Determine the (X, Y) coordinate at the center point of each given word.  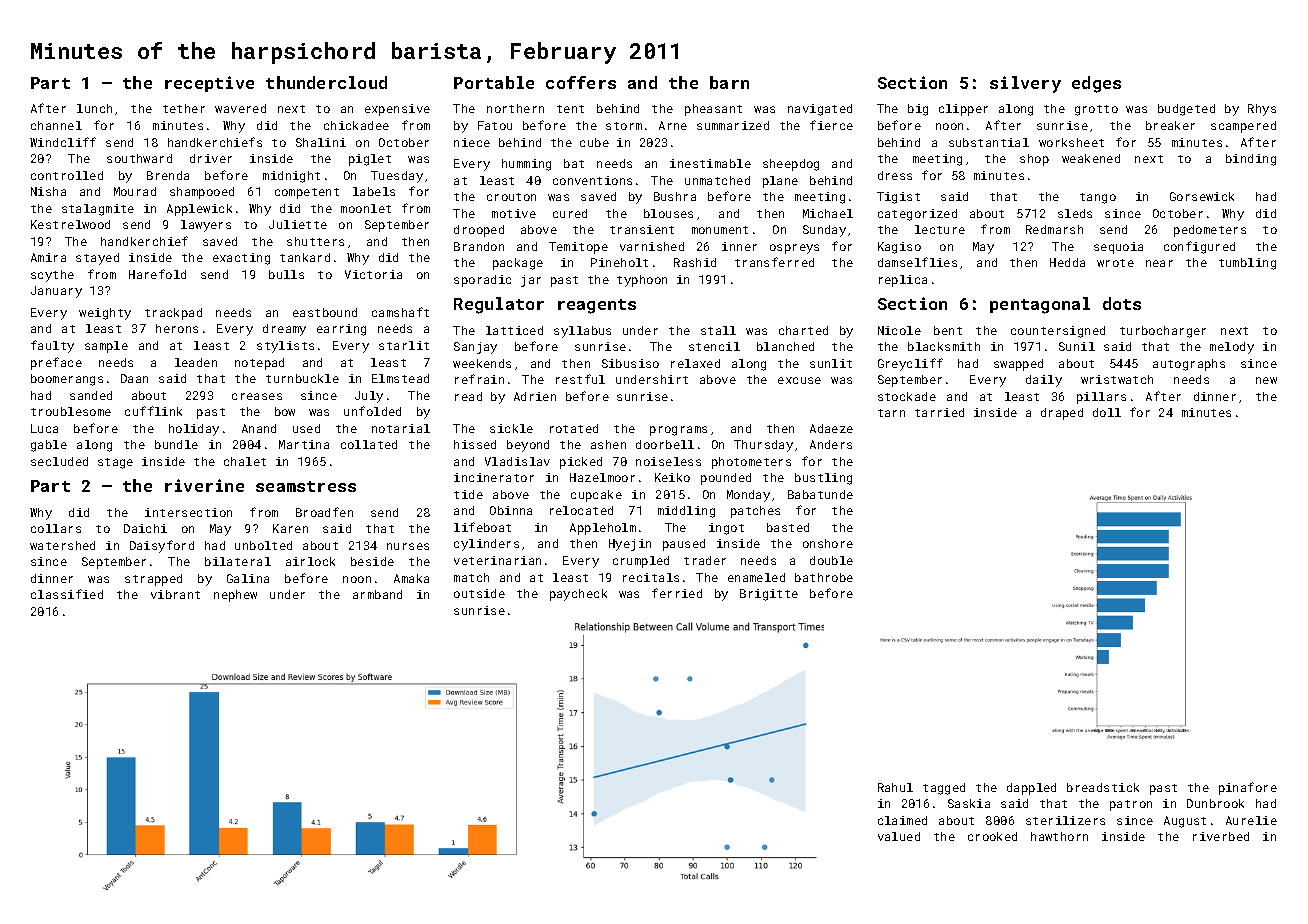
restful (580, 379)
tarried (939, 412)
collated (369, 444)
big (918, 110)
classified (67, 594)
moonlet (366, 208)
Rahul (895, 787)
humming (526, 165)
